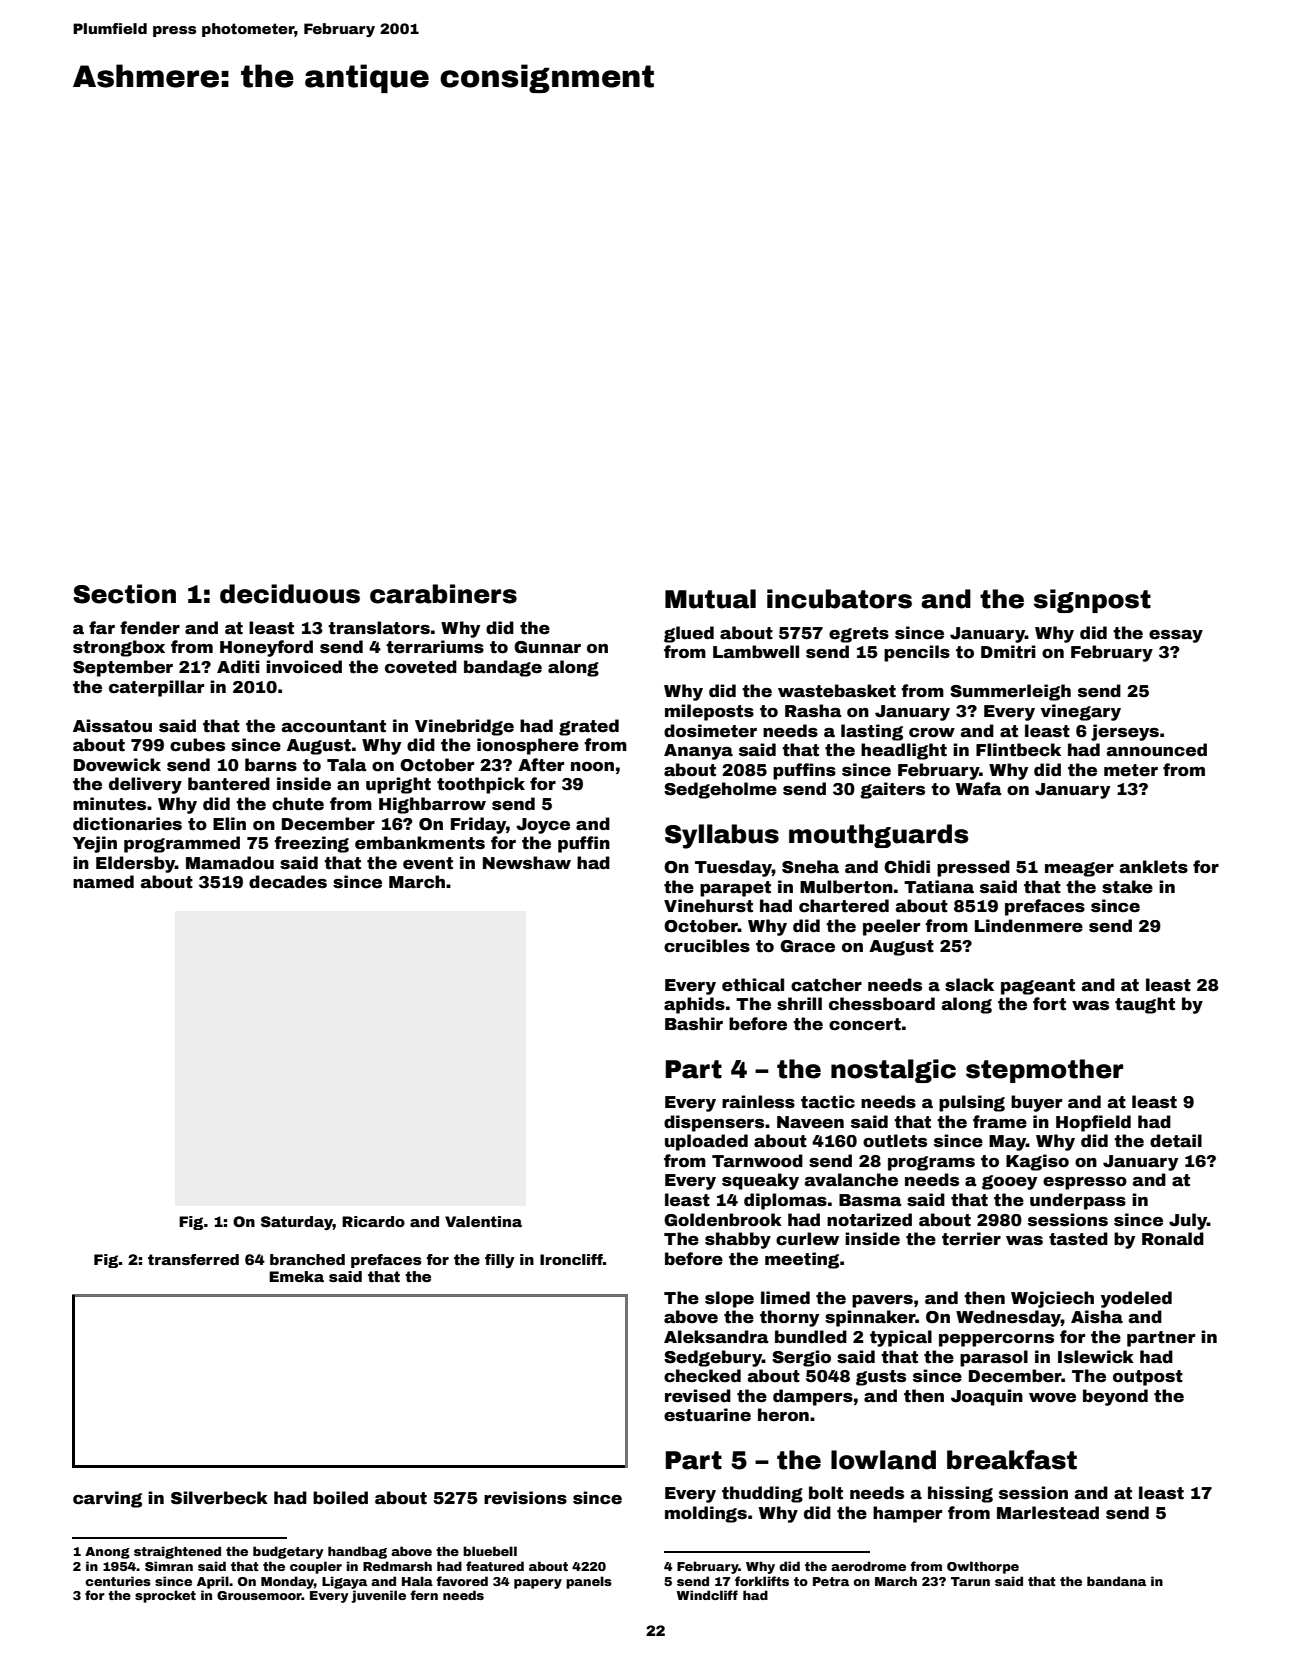  Describe the element at coordinates (723, 1220) in the page. I see `Goldenbrook` at that location.
